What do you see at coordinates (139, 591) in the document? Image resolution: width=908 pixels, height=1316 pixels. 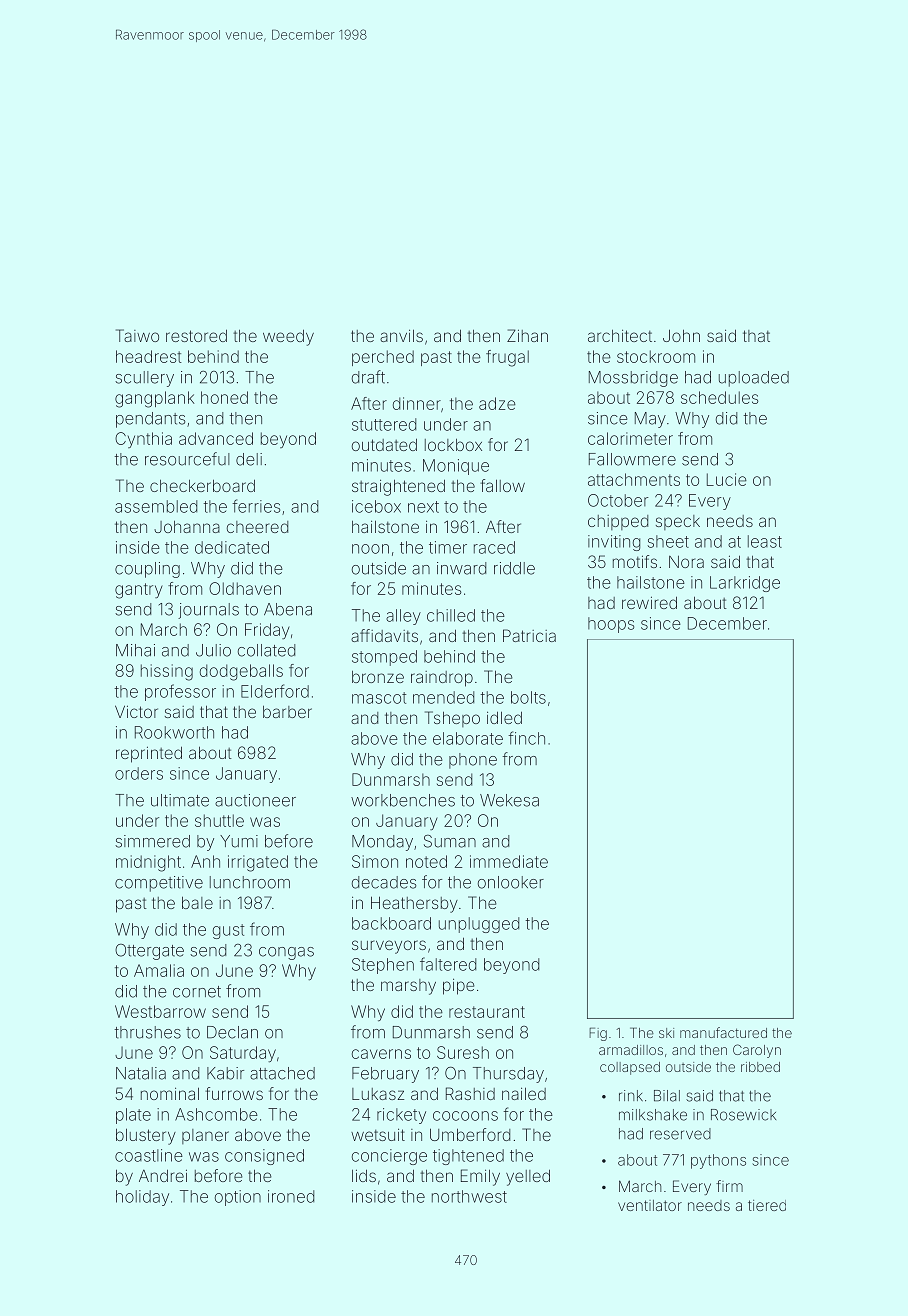 I see `gantry` at bounding box center [139, 591].
